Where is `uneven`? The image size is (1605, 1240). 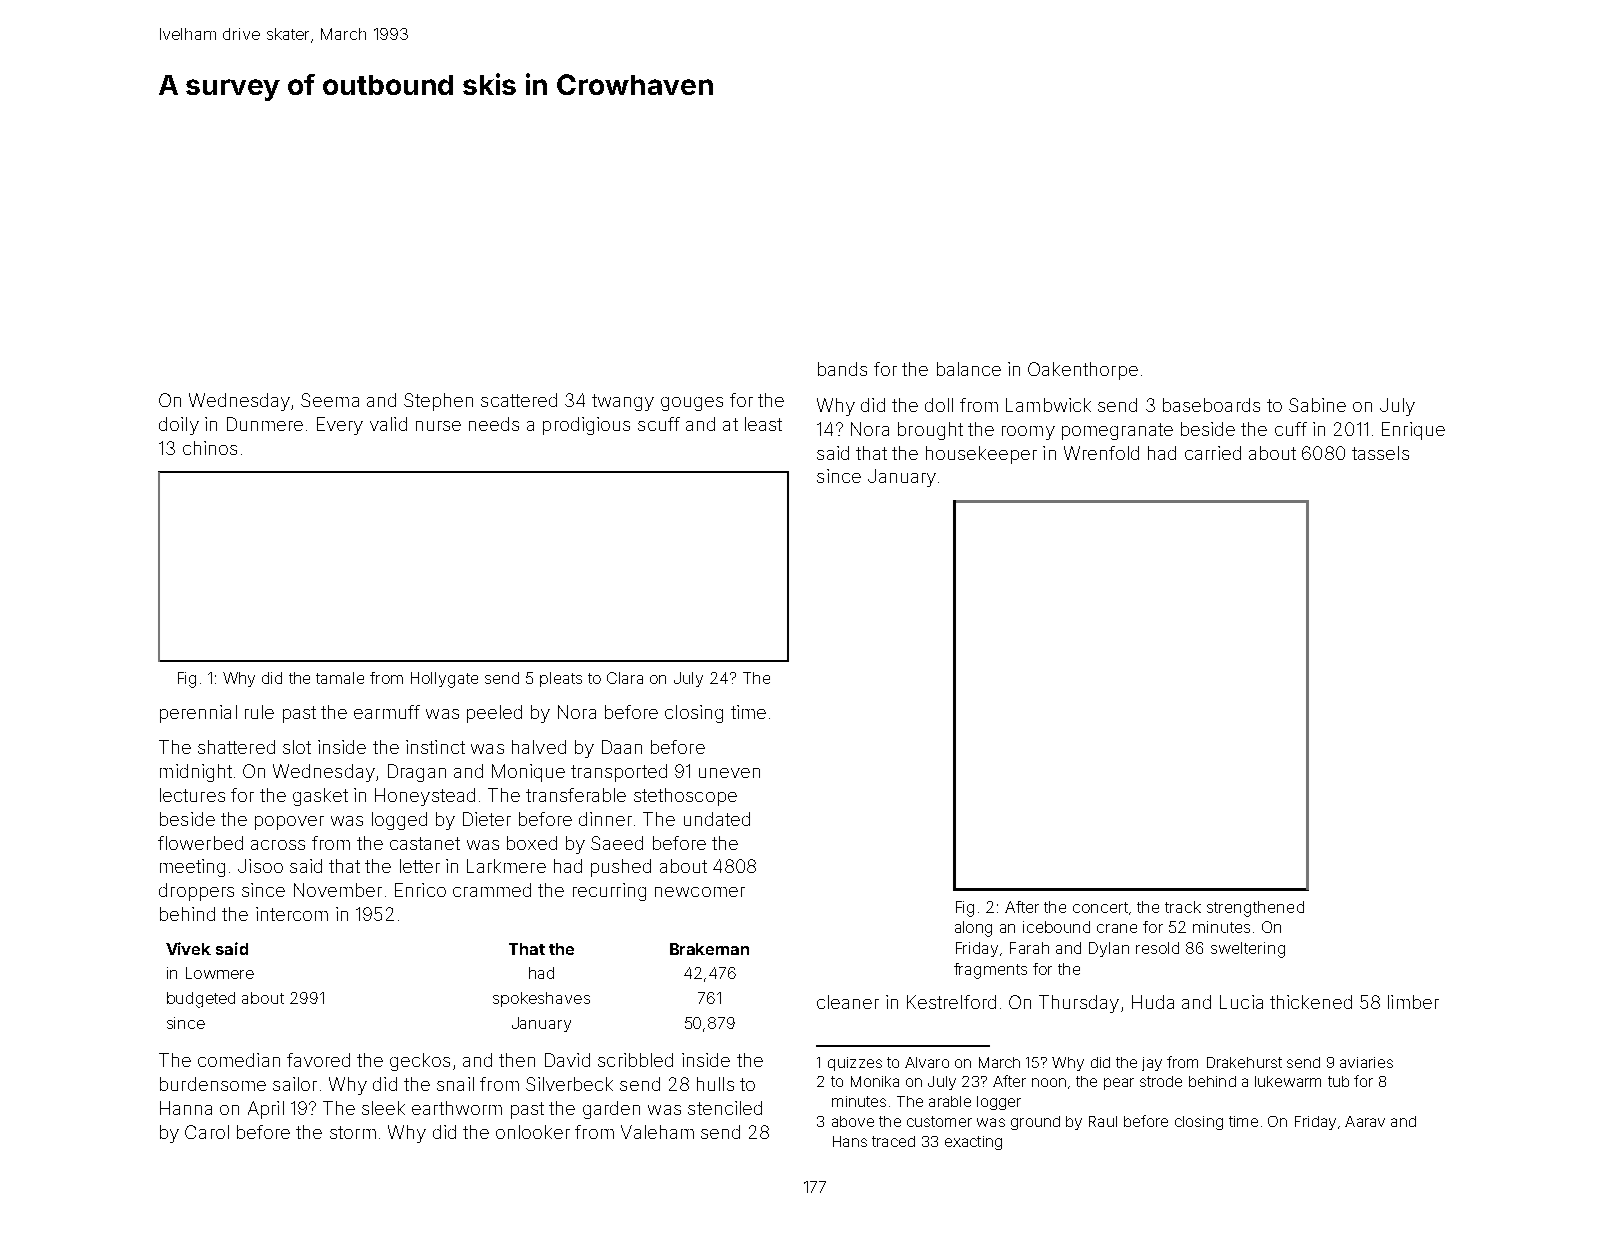
uneven is located at coordinates (729, 773).
